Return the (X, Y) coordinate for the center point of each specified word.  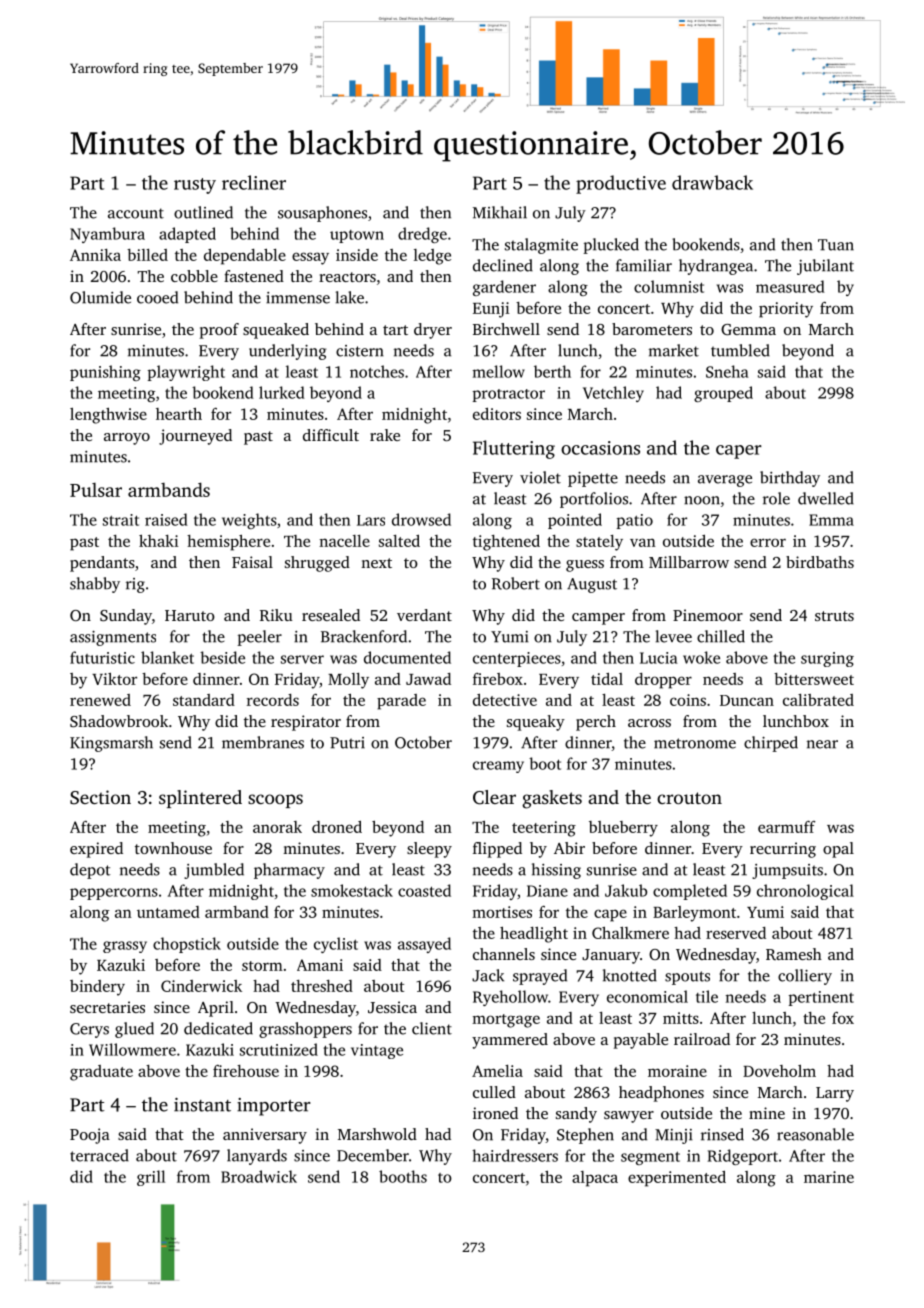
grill (151, 1178)
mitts (681, 1018)
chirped (771, 744)
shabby (95, 585)
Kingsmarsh (111, 744)
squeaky (536, 723)
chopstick (187, 945)
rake (385, 435)
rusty (195, 186)
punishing (105, 373)
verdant (424, 615)
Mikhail (500, 212)
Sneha (727, 371)
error (768, 542)
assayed (424, 945)
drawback (712, 182)
